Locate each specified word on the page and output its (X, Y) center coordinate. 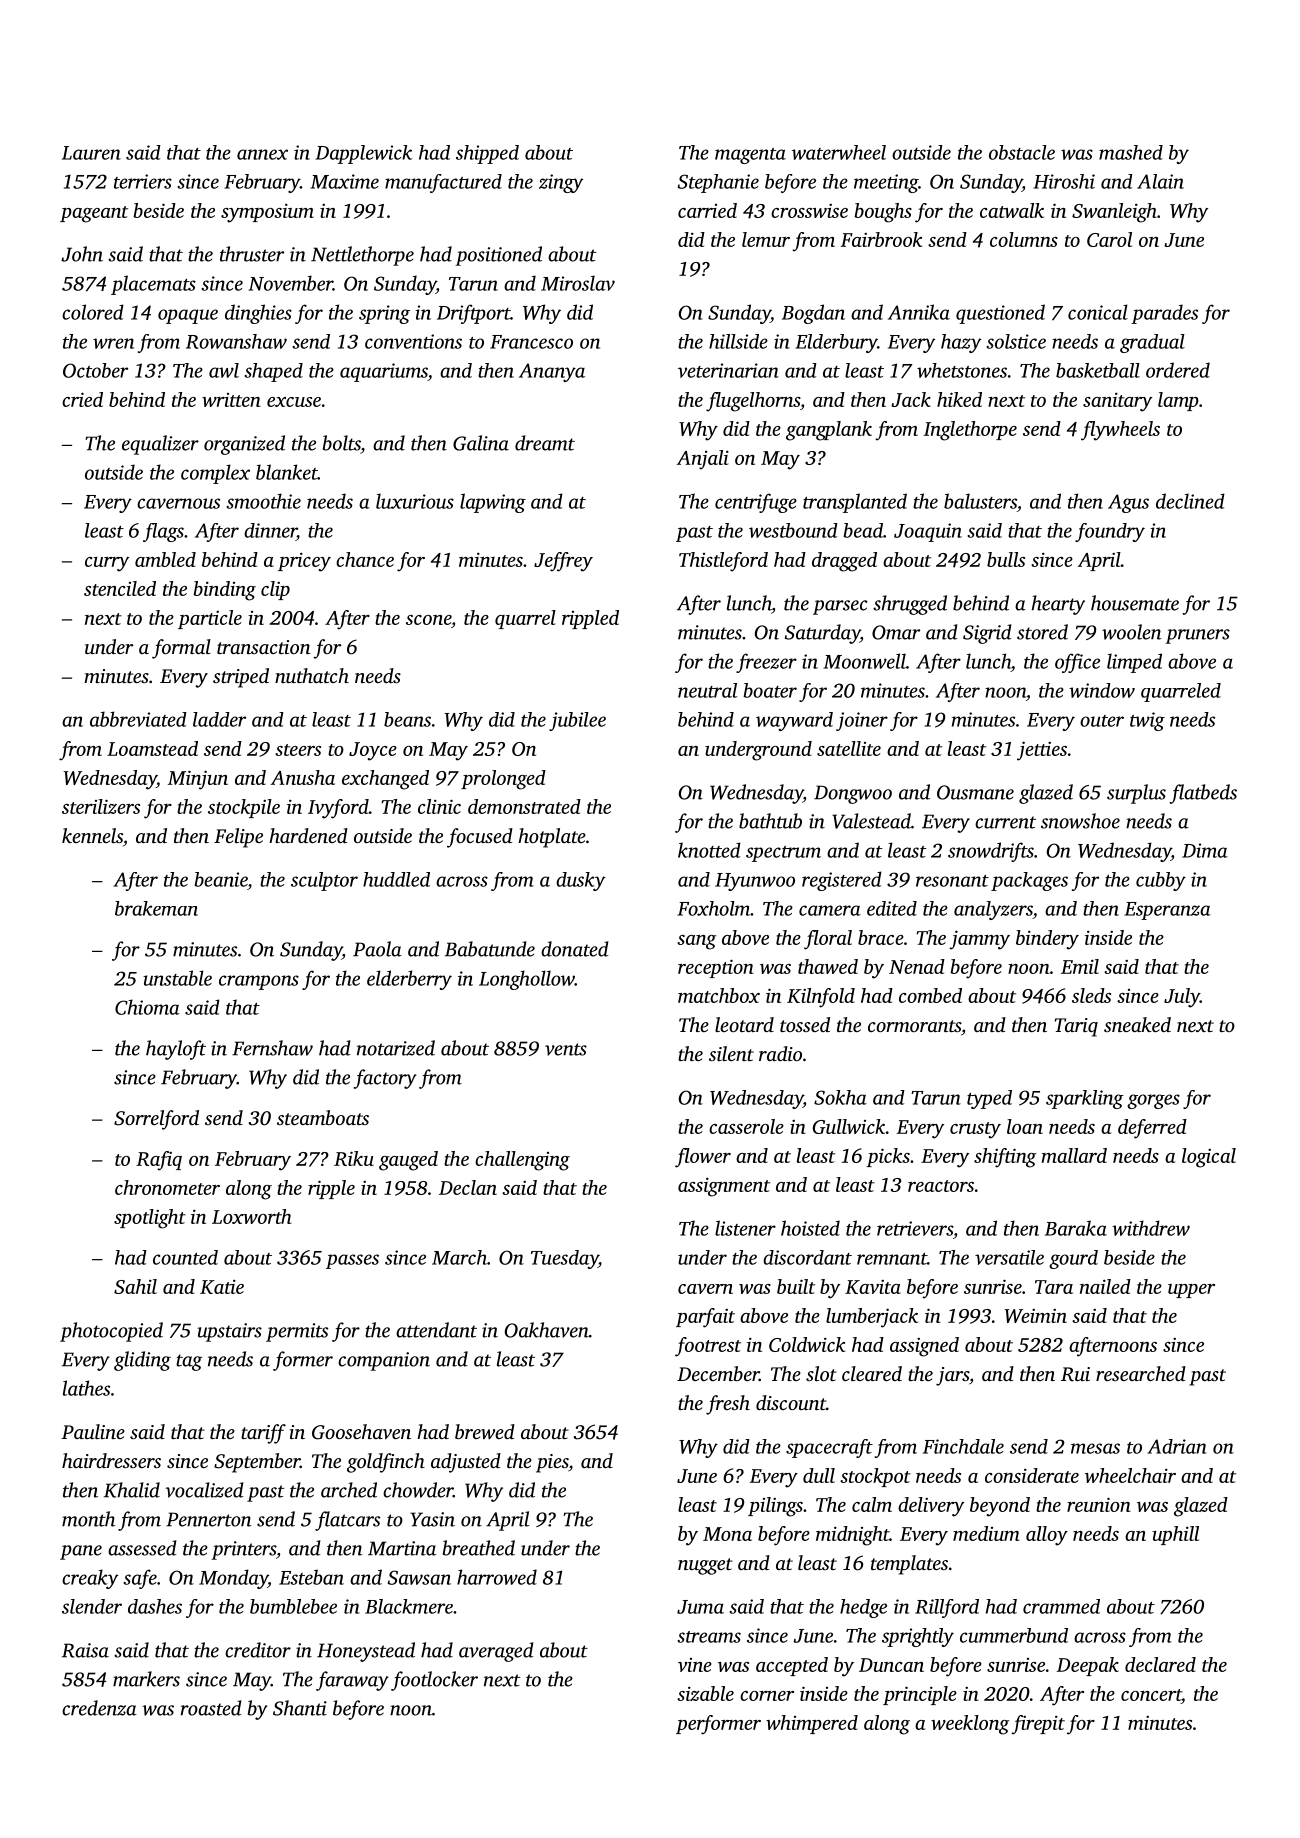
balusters (980, 501)
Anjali (703, 460)
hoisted (810, 1228)
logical (1209, 1158)
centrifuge (756, 503)
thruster (252, 254)
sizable (705, 1693)
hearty (1058, 605)
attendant (436, 1330)
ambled (165, 559)
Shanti (300, 1708)
